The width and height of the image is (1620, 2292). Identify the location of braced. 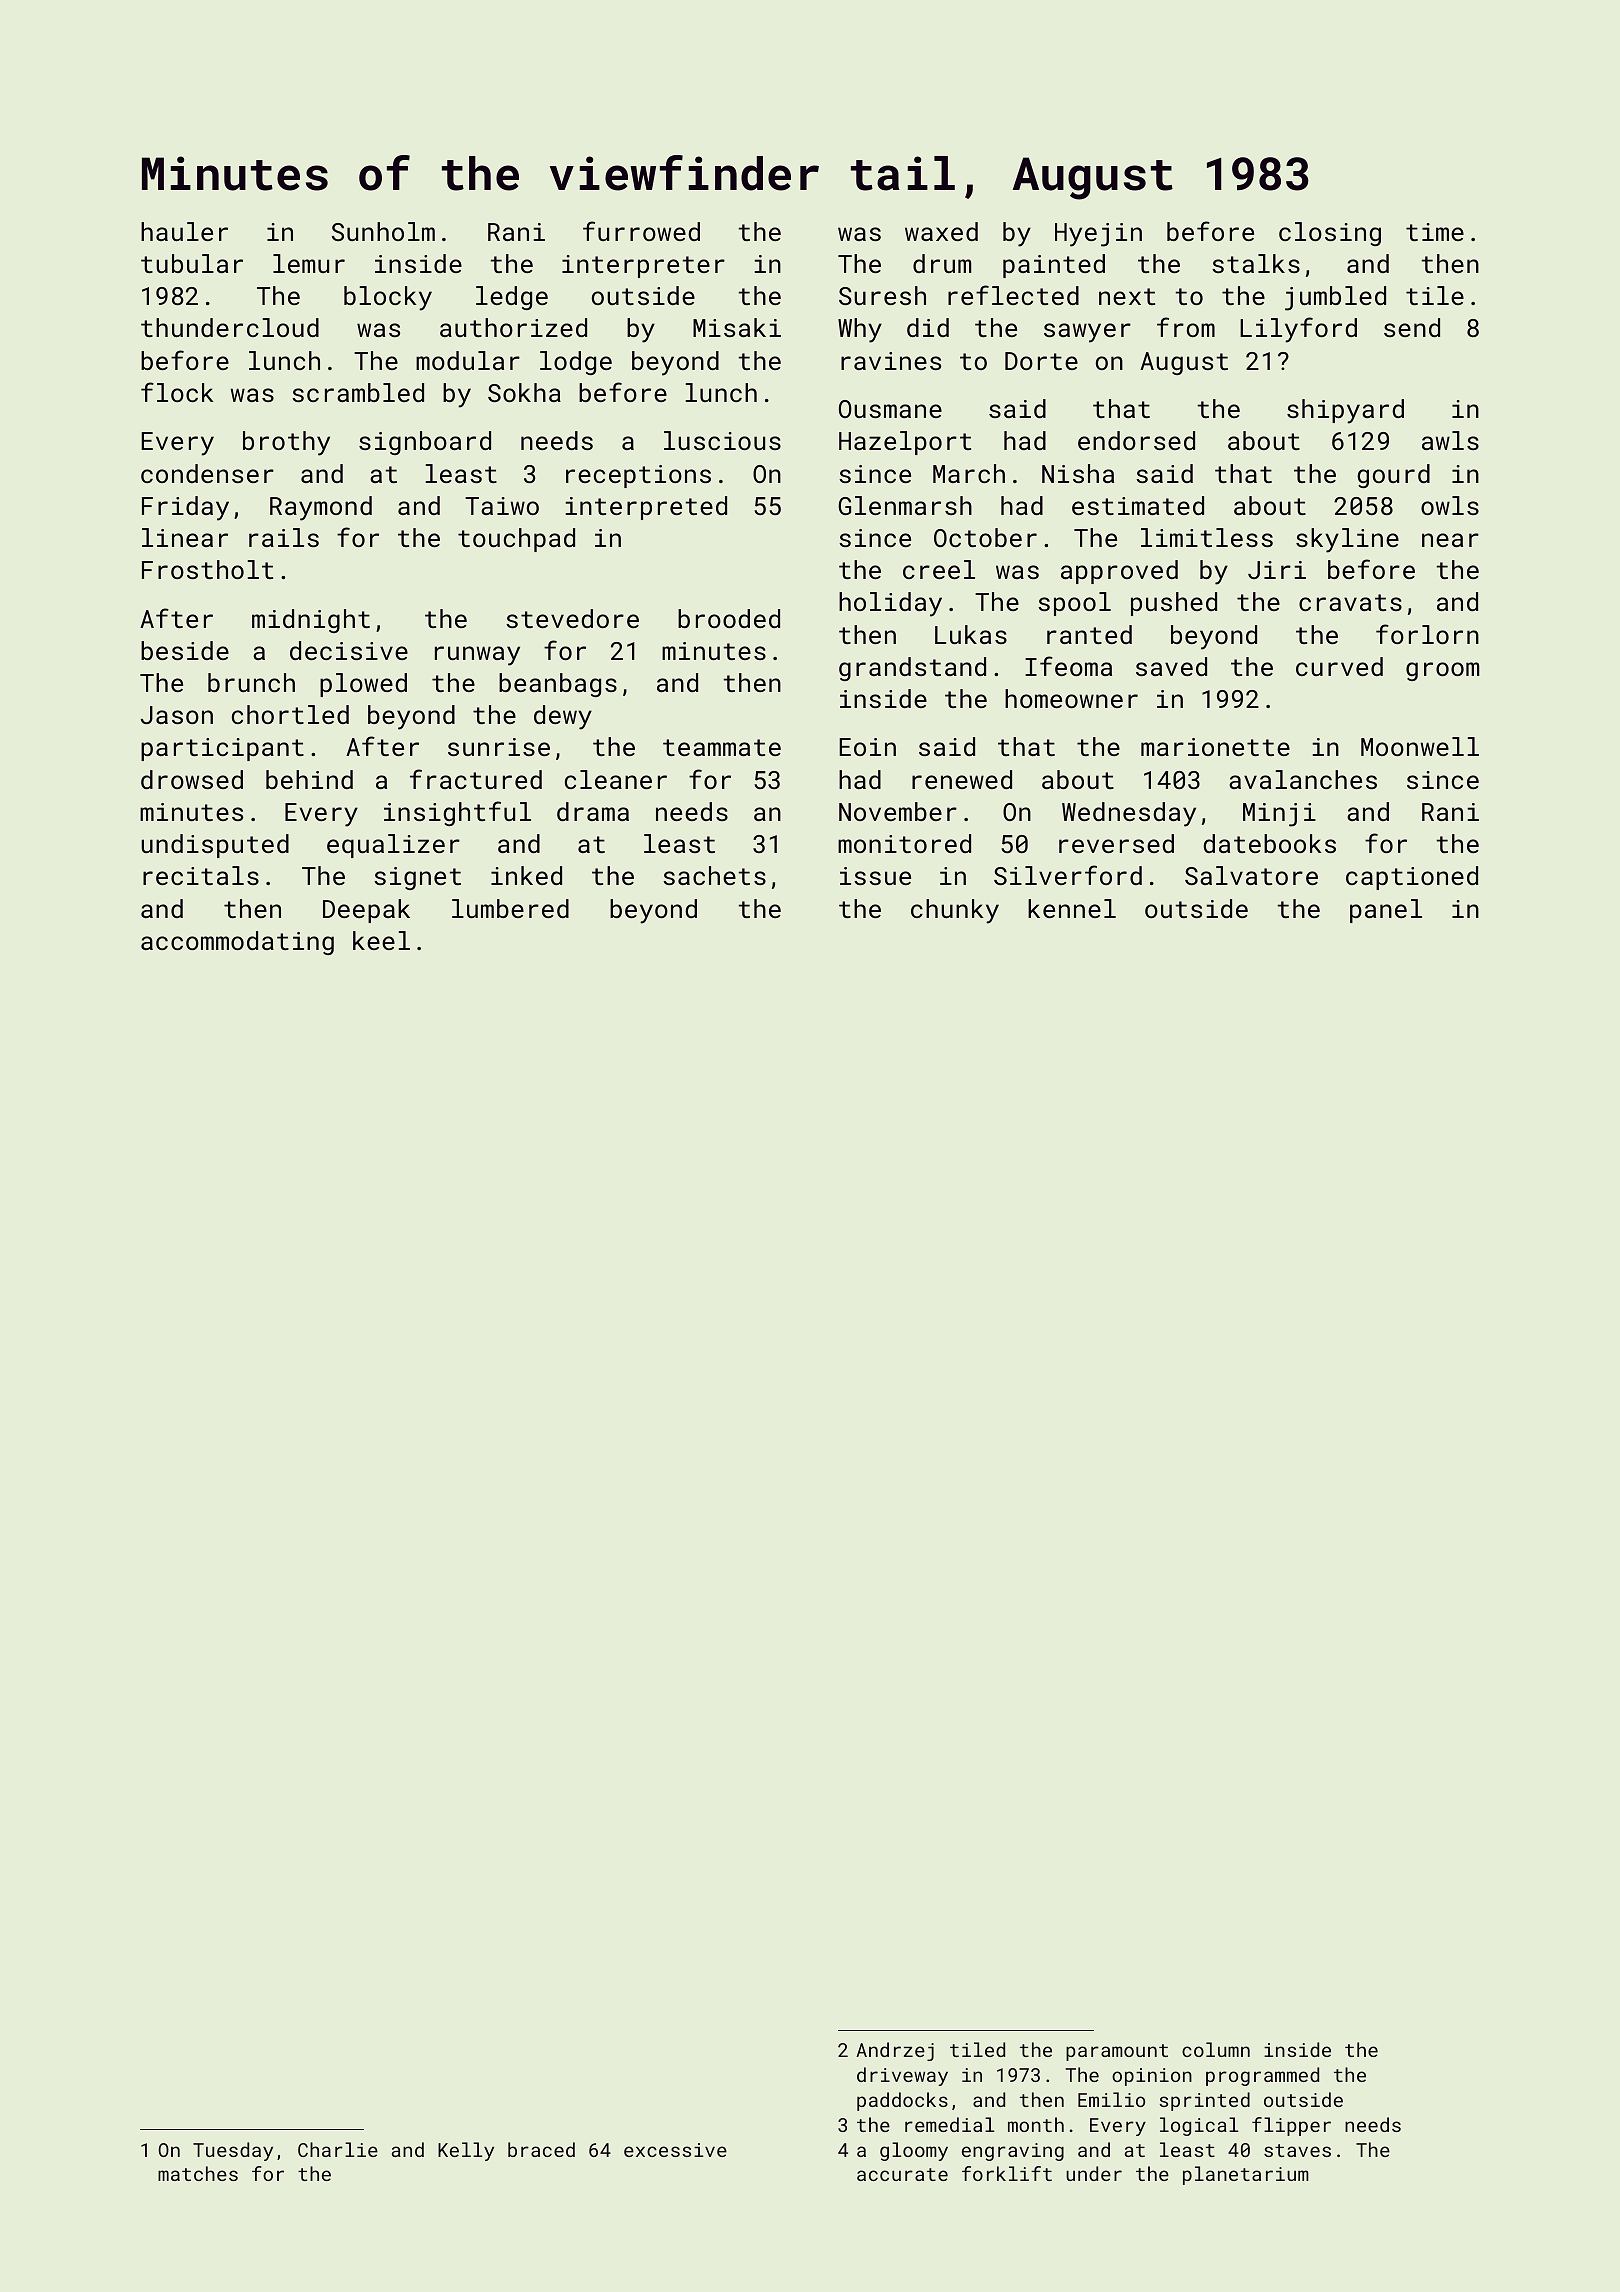
(541, 2149).
